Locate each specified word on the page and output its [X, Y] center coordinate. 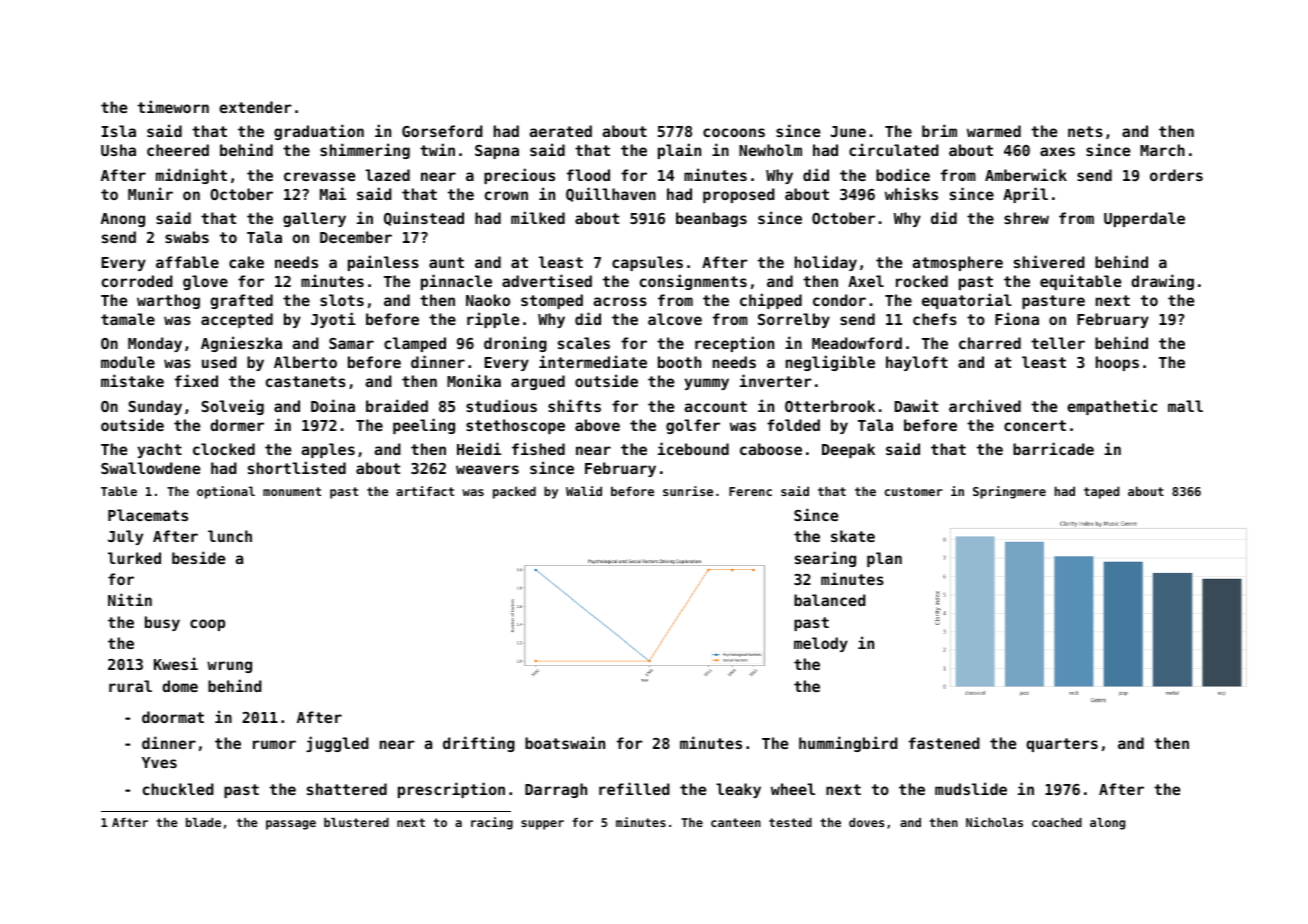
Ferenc [750, 491]
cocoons [734, 132]
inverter [776, 380]
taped [1101, 492]
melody [821, 644]
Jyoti [333, 320]
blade [203, 822]
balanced [830, 600]
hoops [1117, 363]
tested [790, 822]
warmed [994, 131]
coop [207, 625]
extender [255, 107]
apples [328, 450]
